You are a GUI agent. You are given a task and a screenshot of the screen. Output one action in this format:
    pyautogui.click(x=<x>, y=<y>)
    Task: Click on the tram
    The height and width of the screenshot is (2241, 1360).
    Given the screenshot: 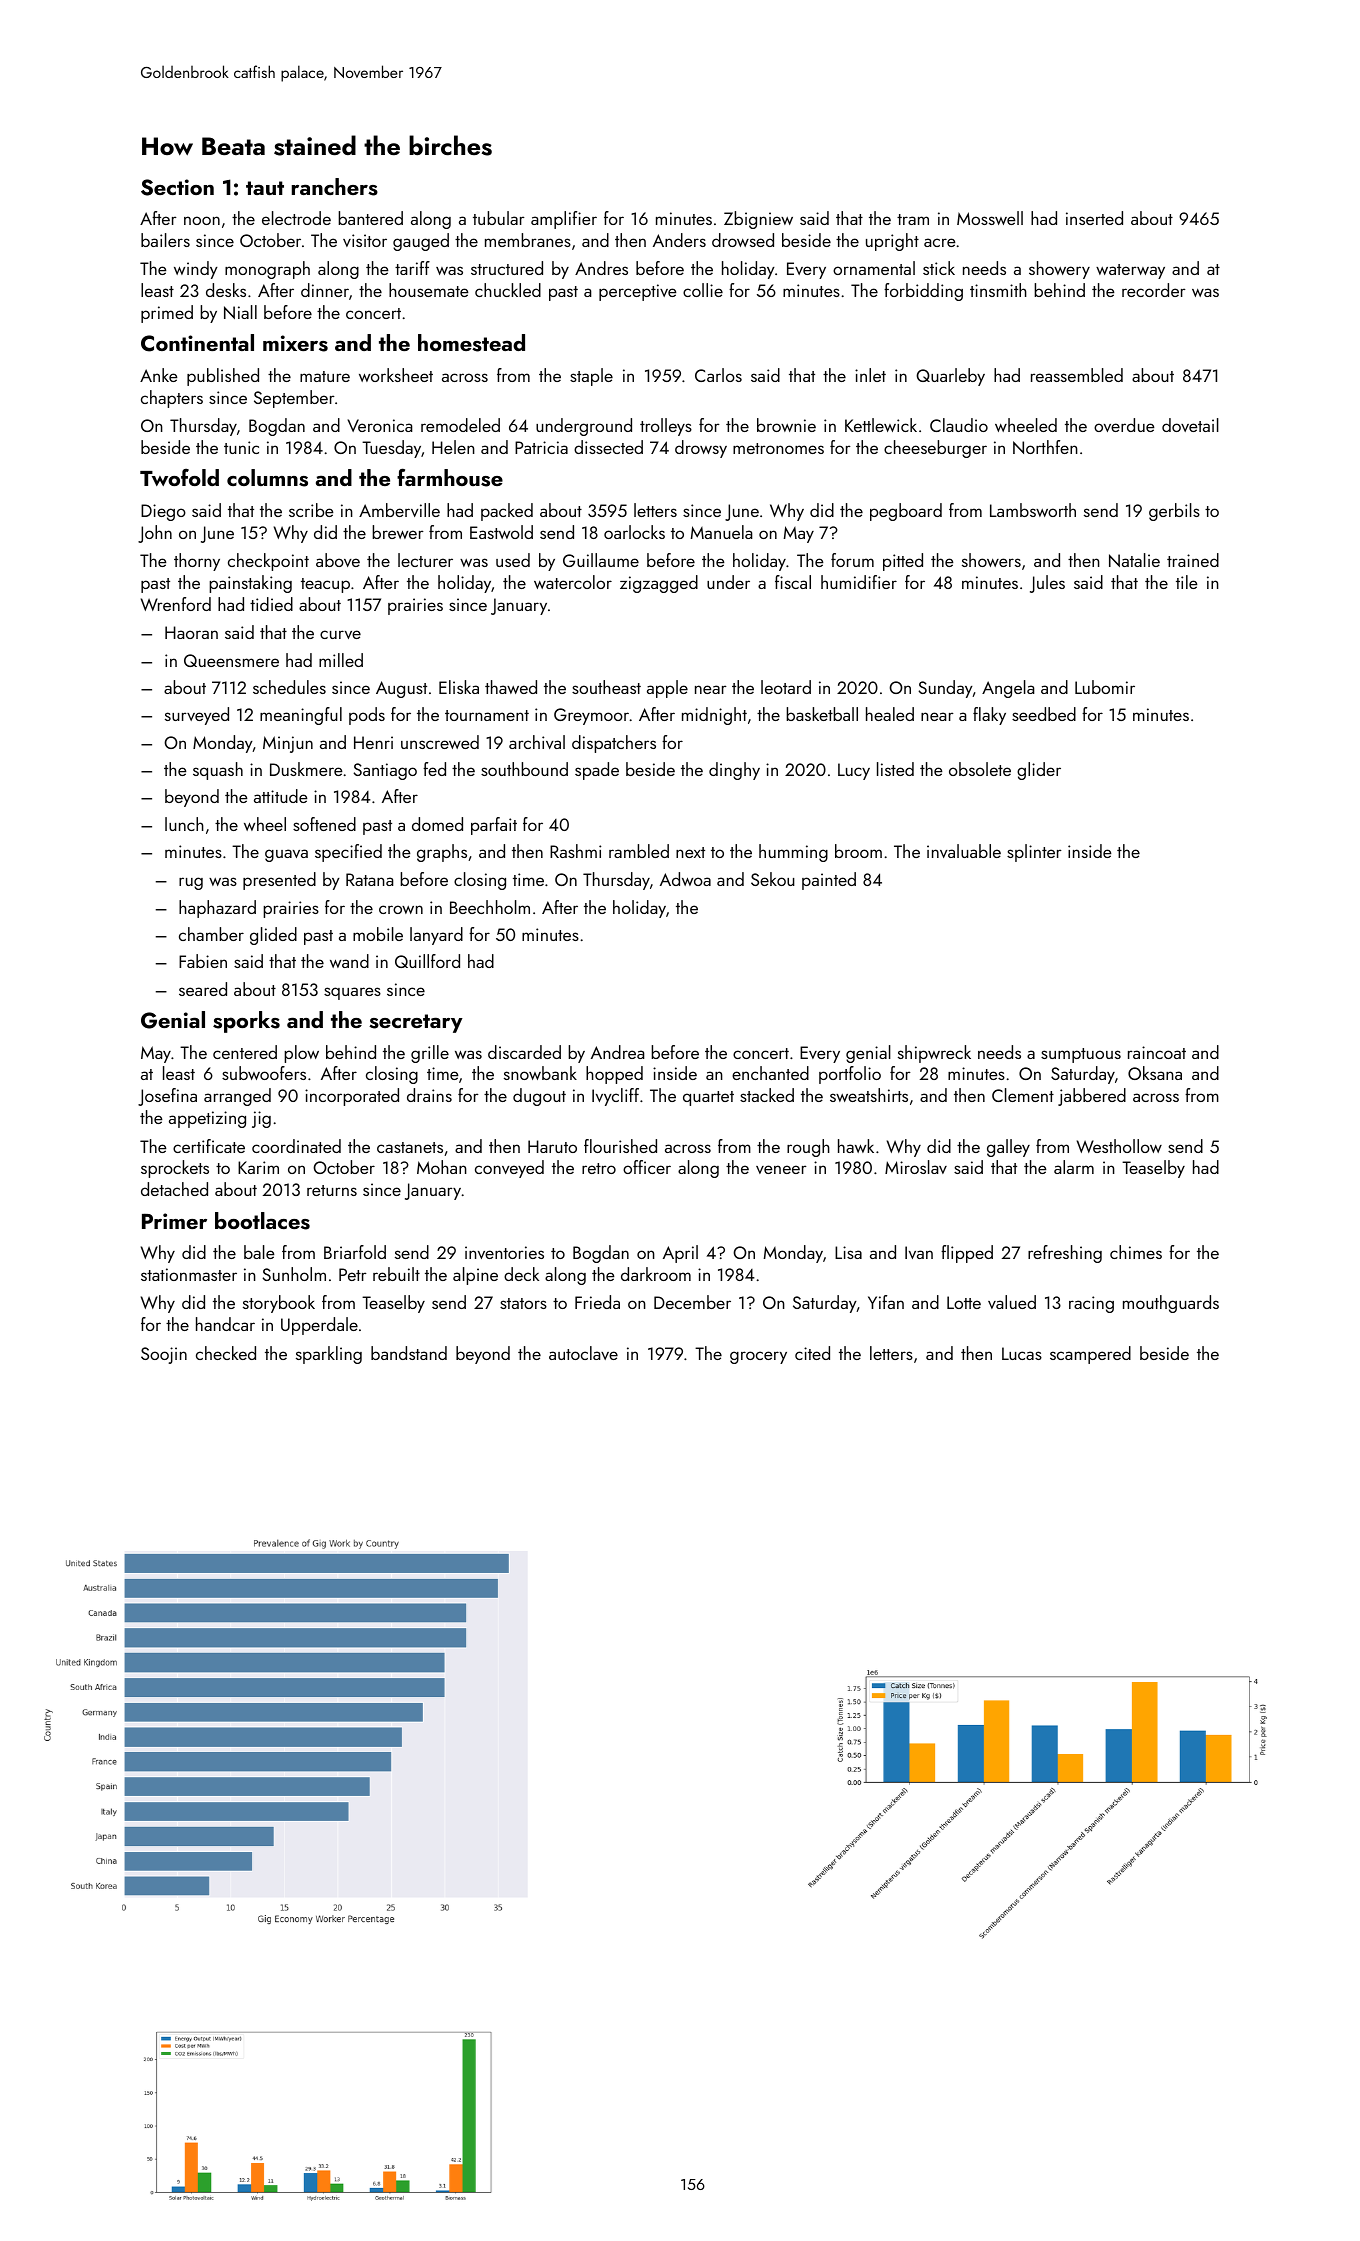 What is the action you would take?
    pyautogui.click(x=913, y=219)
